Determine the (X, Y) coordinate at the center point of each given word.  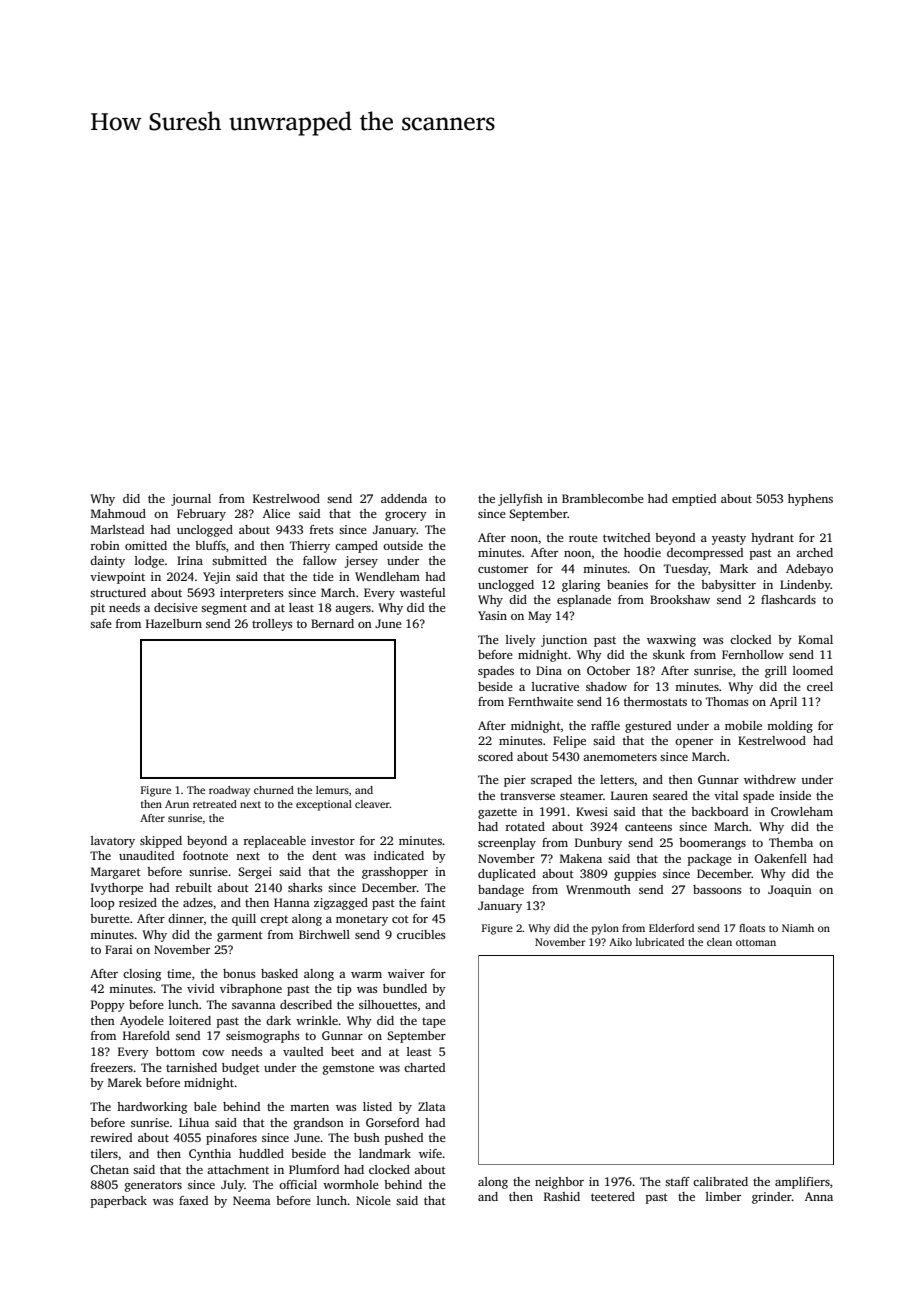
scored (495, 756)
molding (790, 727)
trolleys (272, 625)
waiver (406, 973)
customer (503, 569)
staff (677, 1181)
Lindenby (805, 586)
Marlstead (117, 529)
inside (795, 795)
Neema (252, 1200)
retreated (215, 804)
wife (430, 1153)
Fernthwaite (540, 701)
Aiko (620, 942)
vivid (200, 988)
